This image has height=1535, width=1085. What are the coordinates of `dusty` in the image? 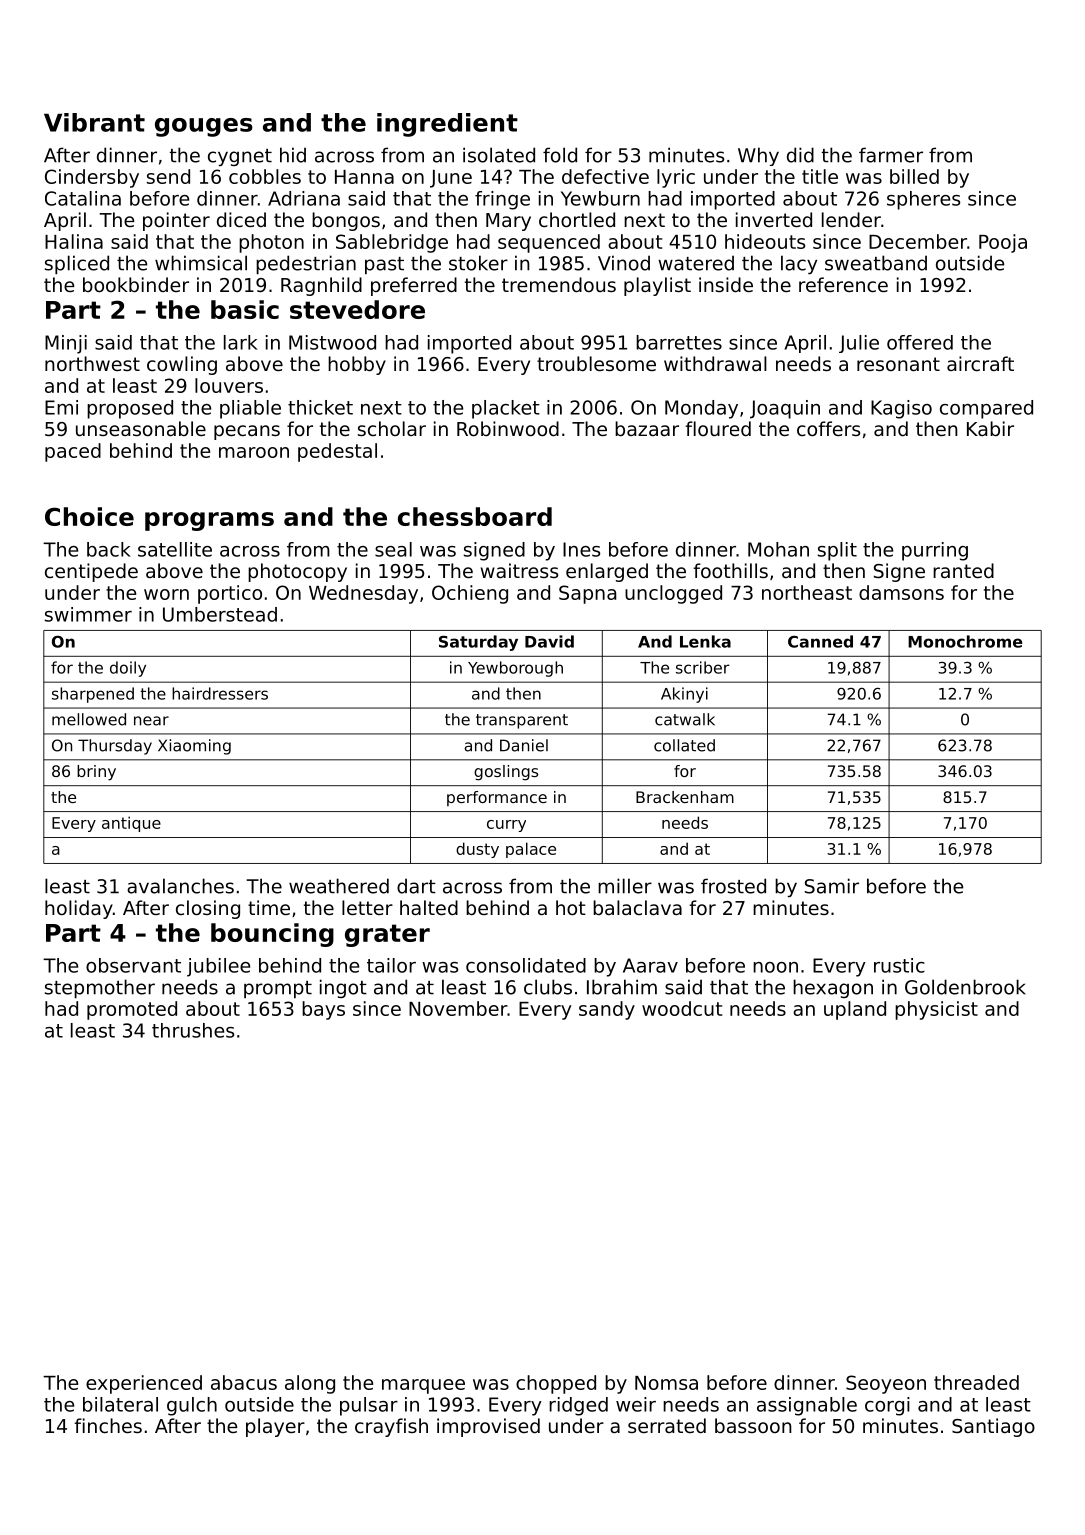 It's located at (477, 850).
